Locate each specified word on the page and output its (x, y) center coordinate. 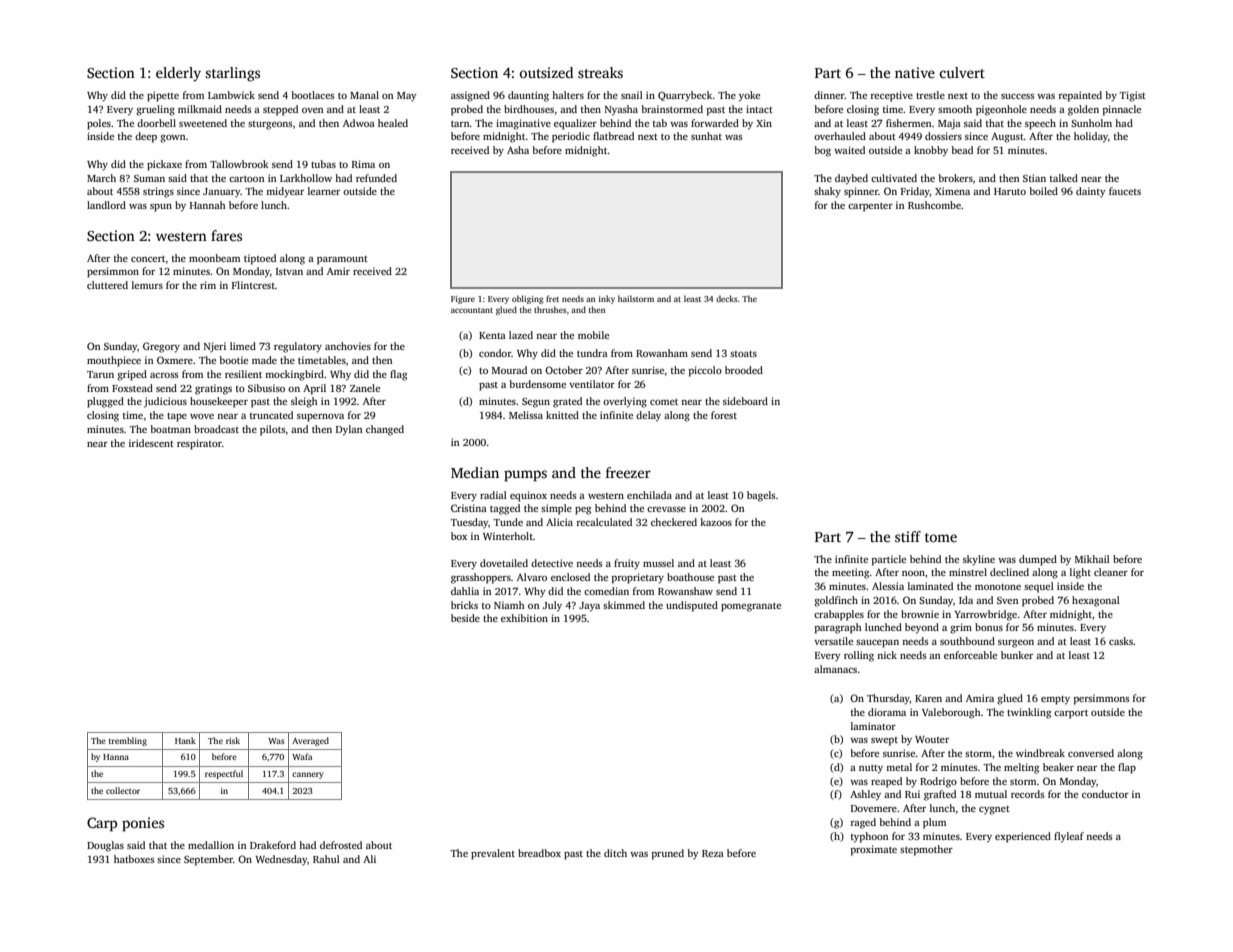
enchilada (649, 495)
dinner (829, 95)
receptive (891, 96)
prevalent (493, 854)
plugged (105, 402)
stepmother (926, 850)
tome (941, 537)
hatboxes (134, 859)
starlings (232, 74)
